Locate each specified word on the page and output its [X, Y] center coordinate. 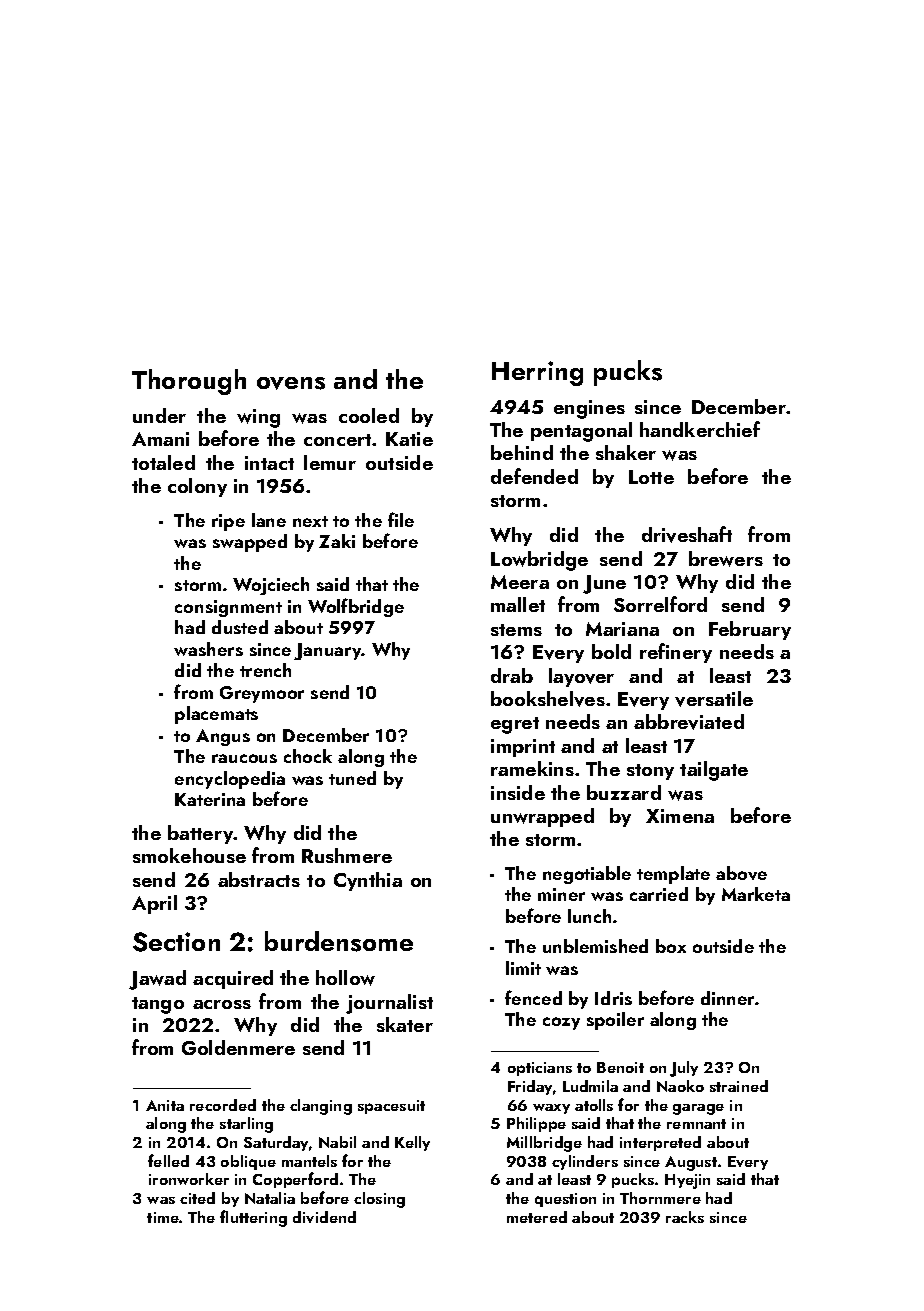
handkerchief [700, 429]
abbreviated [689, 722]
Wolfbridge [356, 607]
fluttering [253, 1218]
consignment [228, 608]
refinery [676, 653]
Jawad [157, 980]
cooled [369, 415]
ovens [291, 383]
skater [405, 1024]
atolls [594, 1105]
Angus [223, 737]
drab [512, 675]
